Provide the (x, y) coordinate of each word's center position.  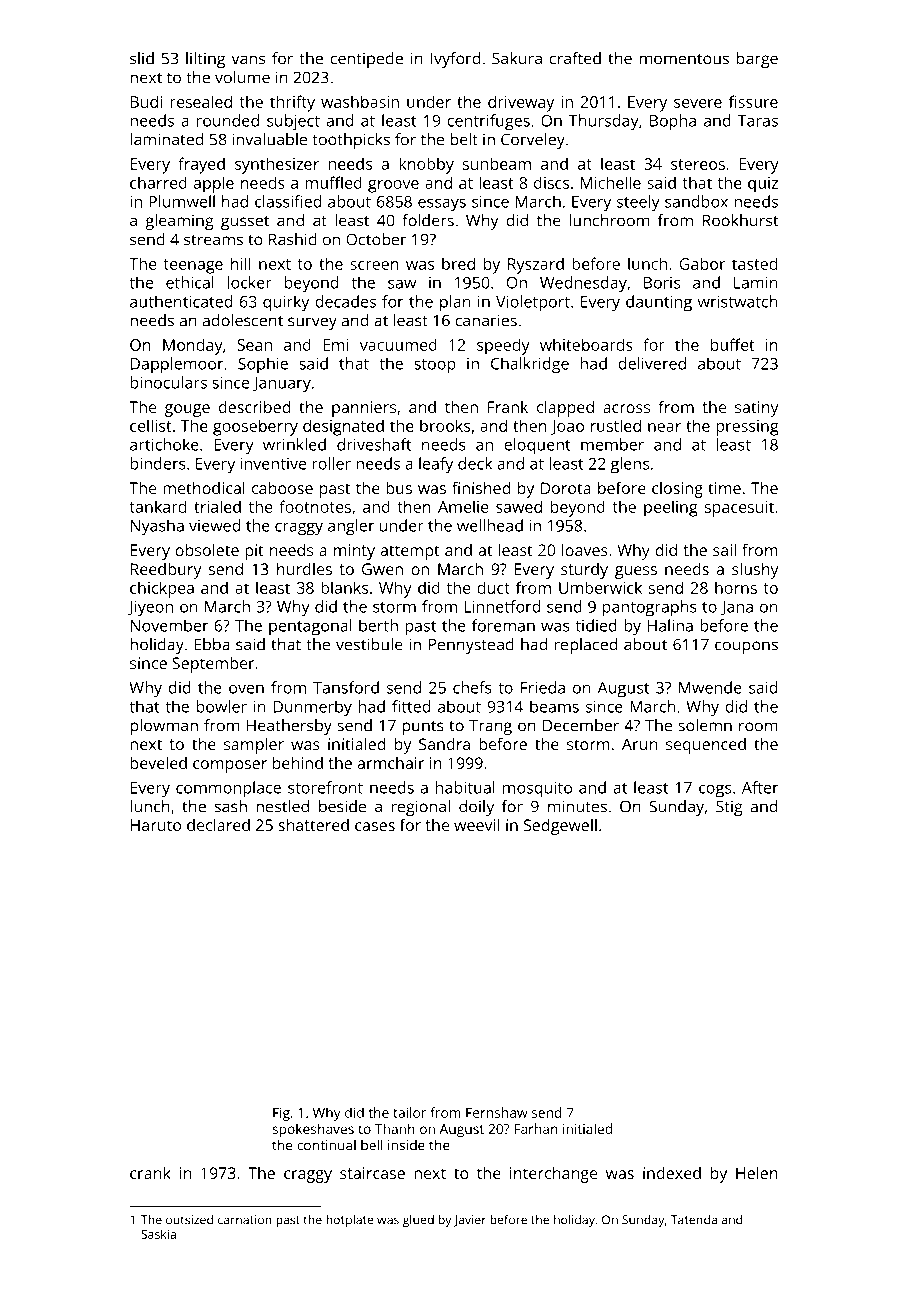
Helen (757, 1173)
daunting (659, 303)
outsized (189, 1220)
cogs (715, 790)
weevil (477, 825)
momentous (684, 59)
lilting (205, 60)
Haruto (156, 825)
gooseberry (255, 427)
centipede (366, 60)
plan (455, 303)
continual (326, 1145)
